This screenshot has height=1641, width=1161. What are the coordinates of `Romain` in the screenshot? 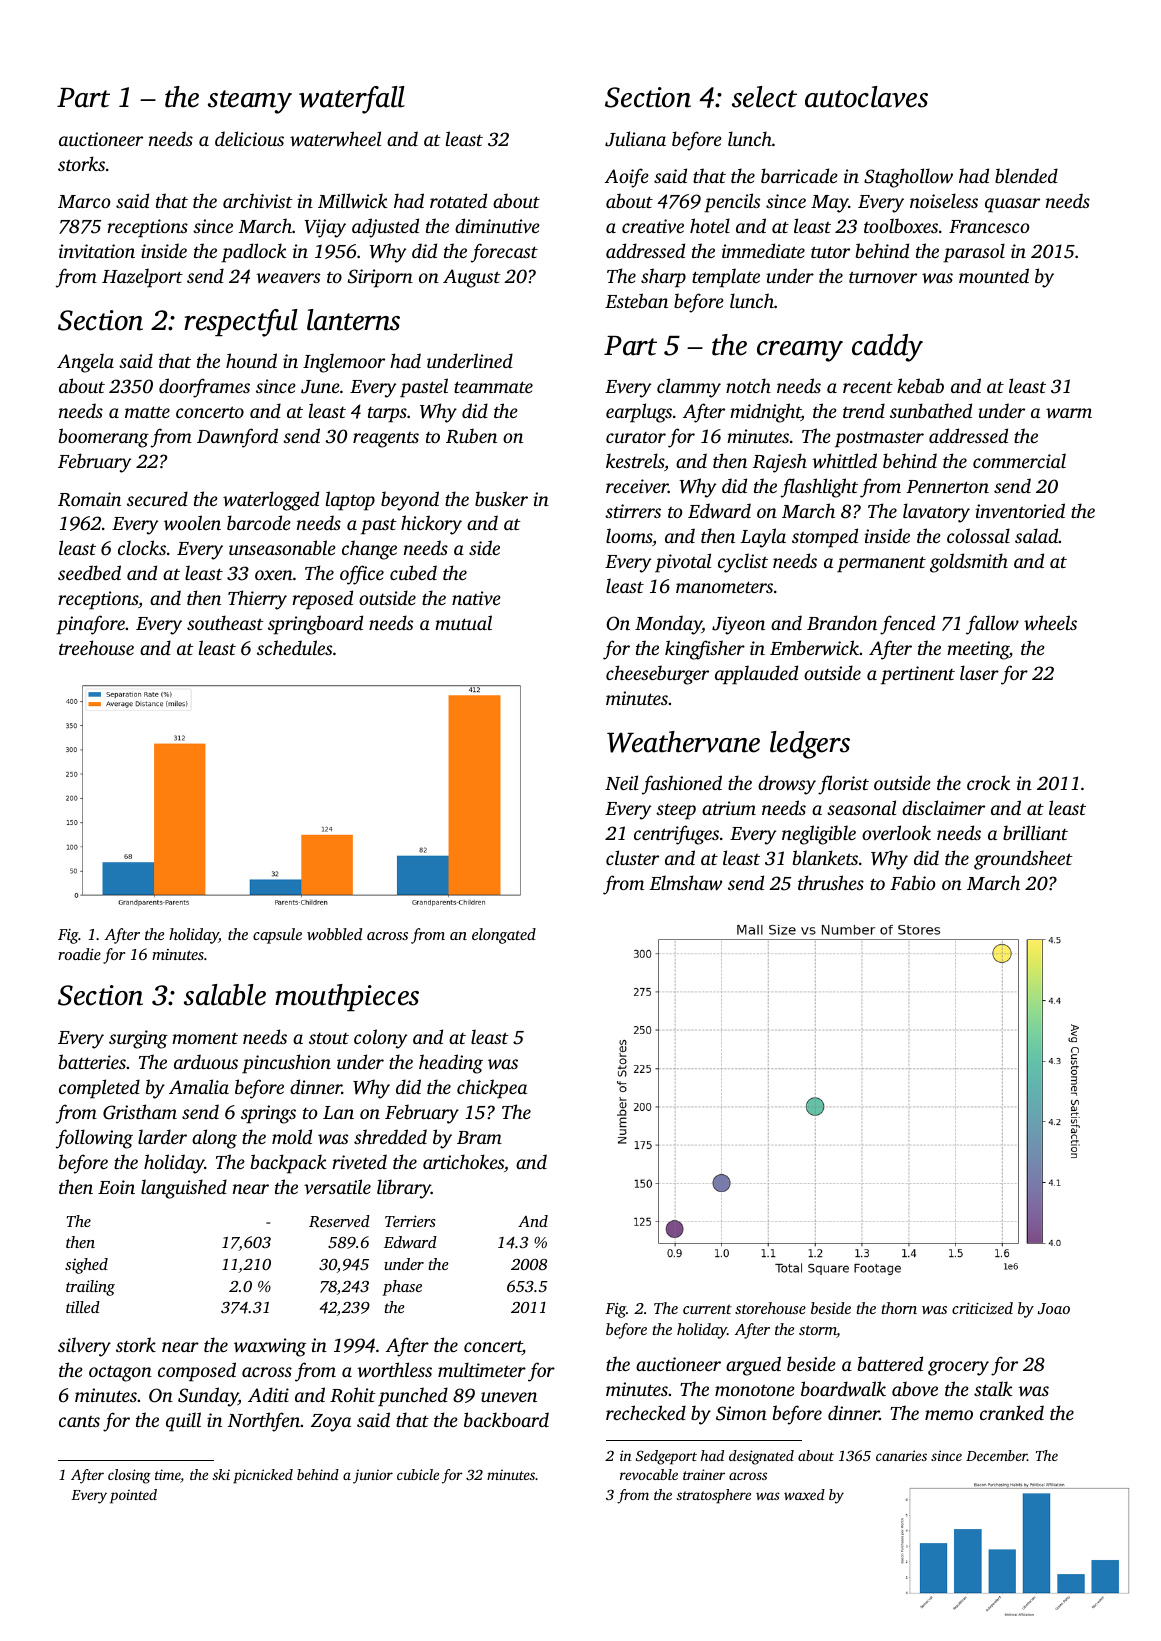 It's located at (89, 499).
